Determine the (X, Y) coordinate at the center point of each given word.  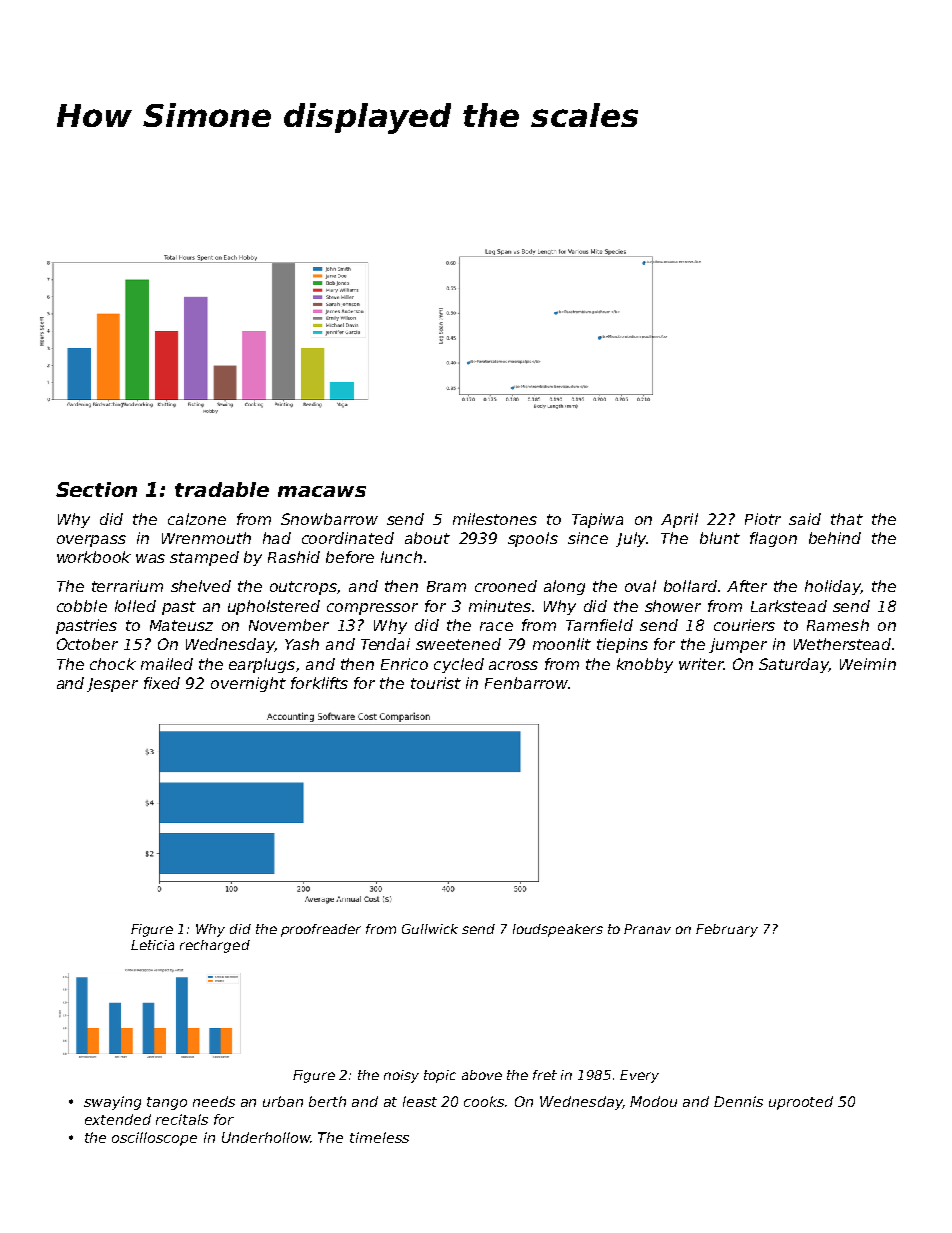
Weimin (868, 664)
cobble (82, 606)
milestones (495, 519)
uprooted (801, 1103)
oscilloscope (154, 1139)
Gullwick (430, 929)
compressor (372, 609)
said (805, 519)
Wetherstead (842, 644)
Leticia (152, 945)
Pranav (647, 929)
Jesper (112, 685)
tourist (436, 683)
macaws (322, 491)
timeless (379, 1137)
